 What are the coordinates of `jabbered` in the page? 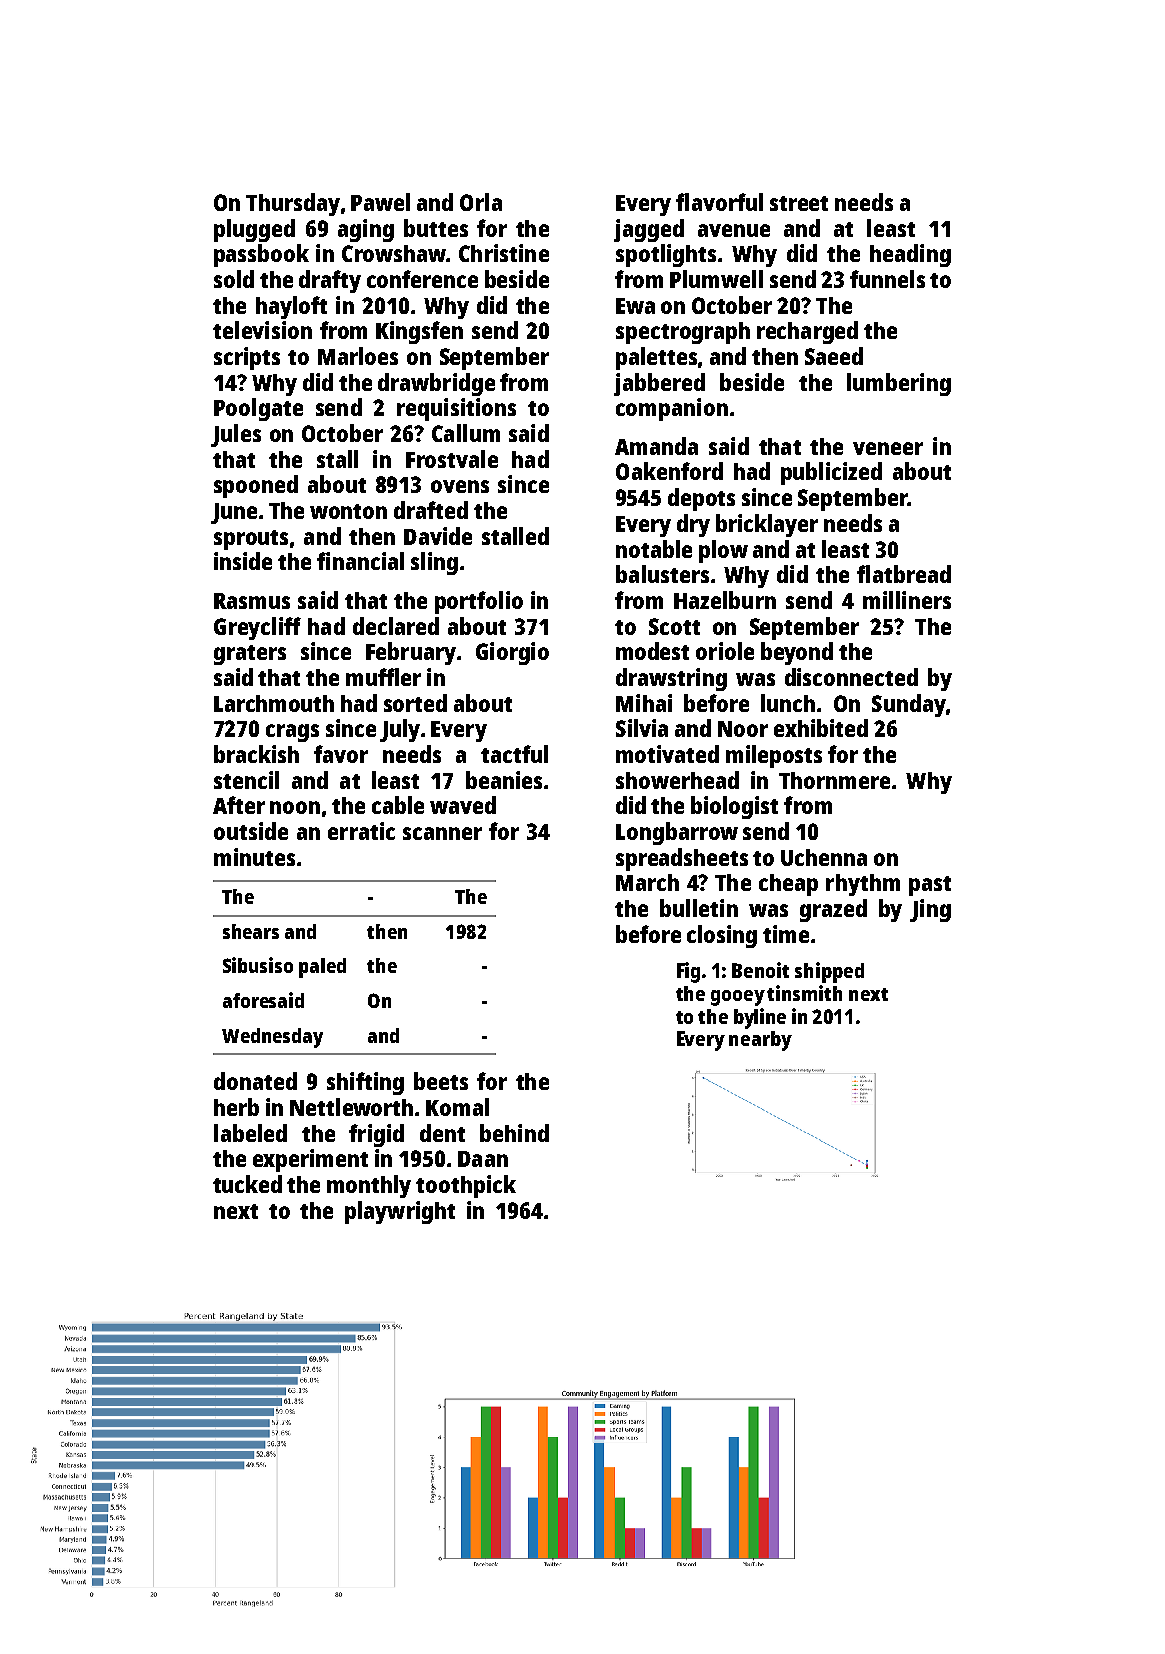 It's located at (659, 384).
